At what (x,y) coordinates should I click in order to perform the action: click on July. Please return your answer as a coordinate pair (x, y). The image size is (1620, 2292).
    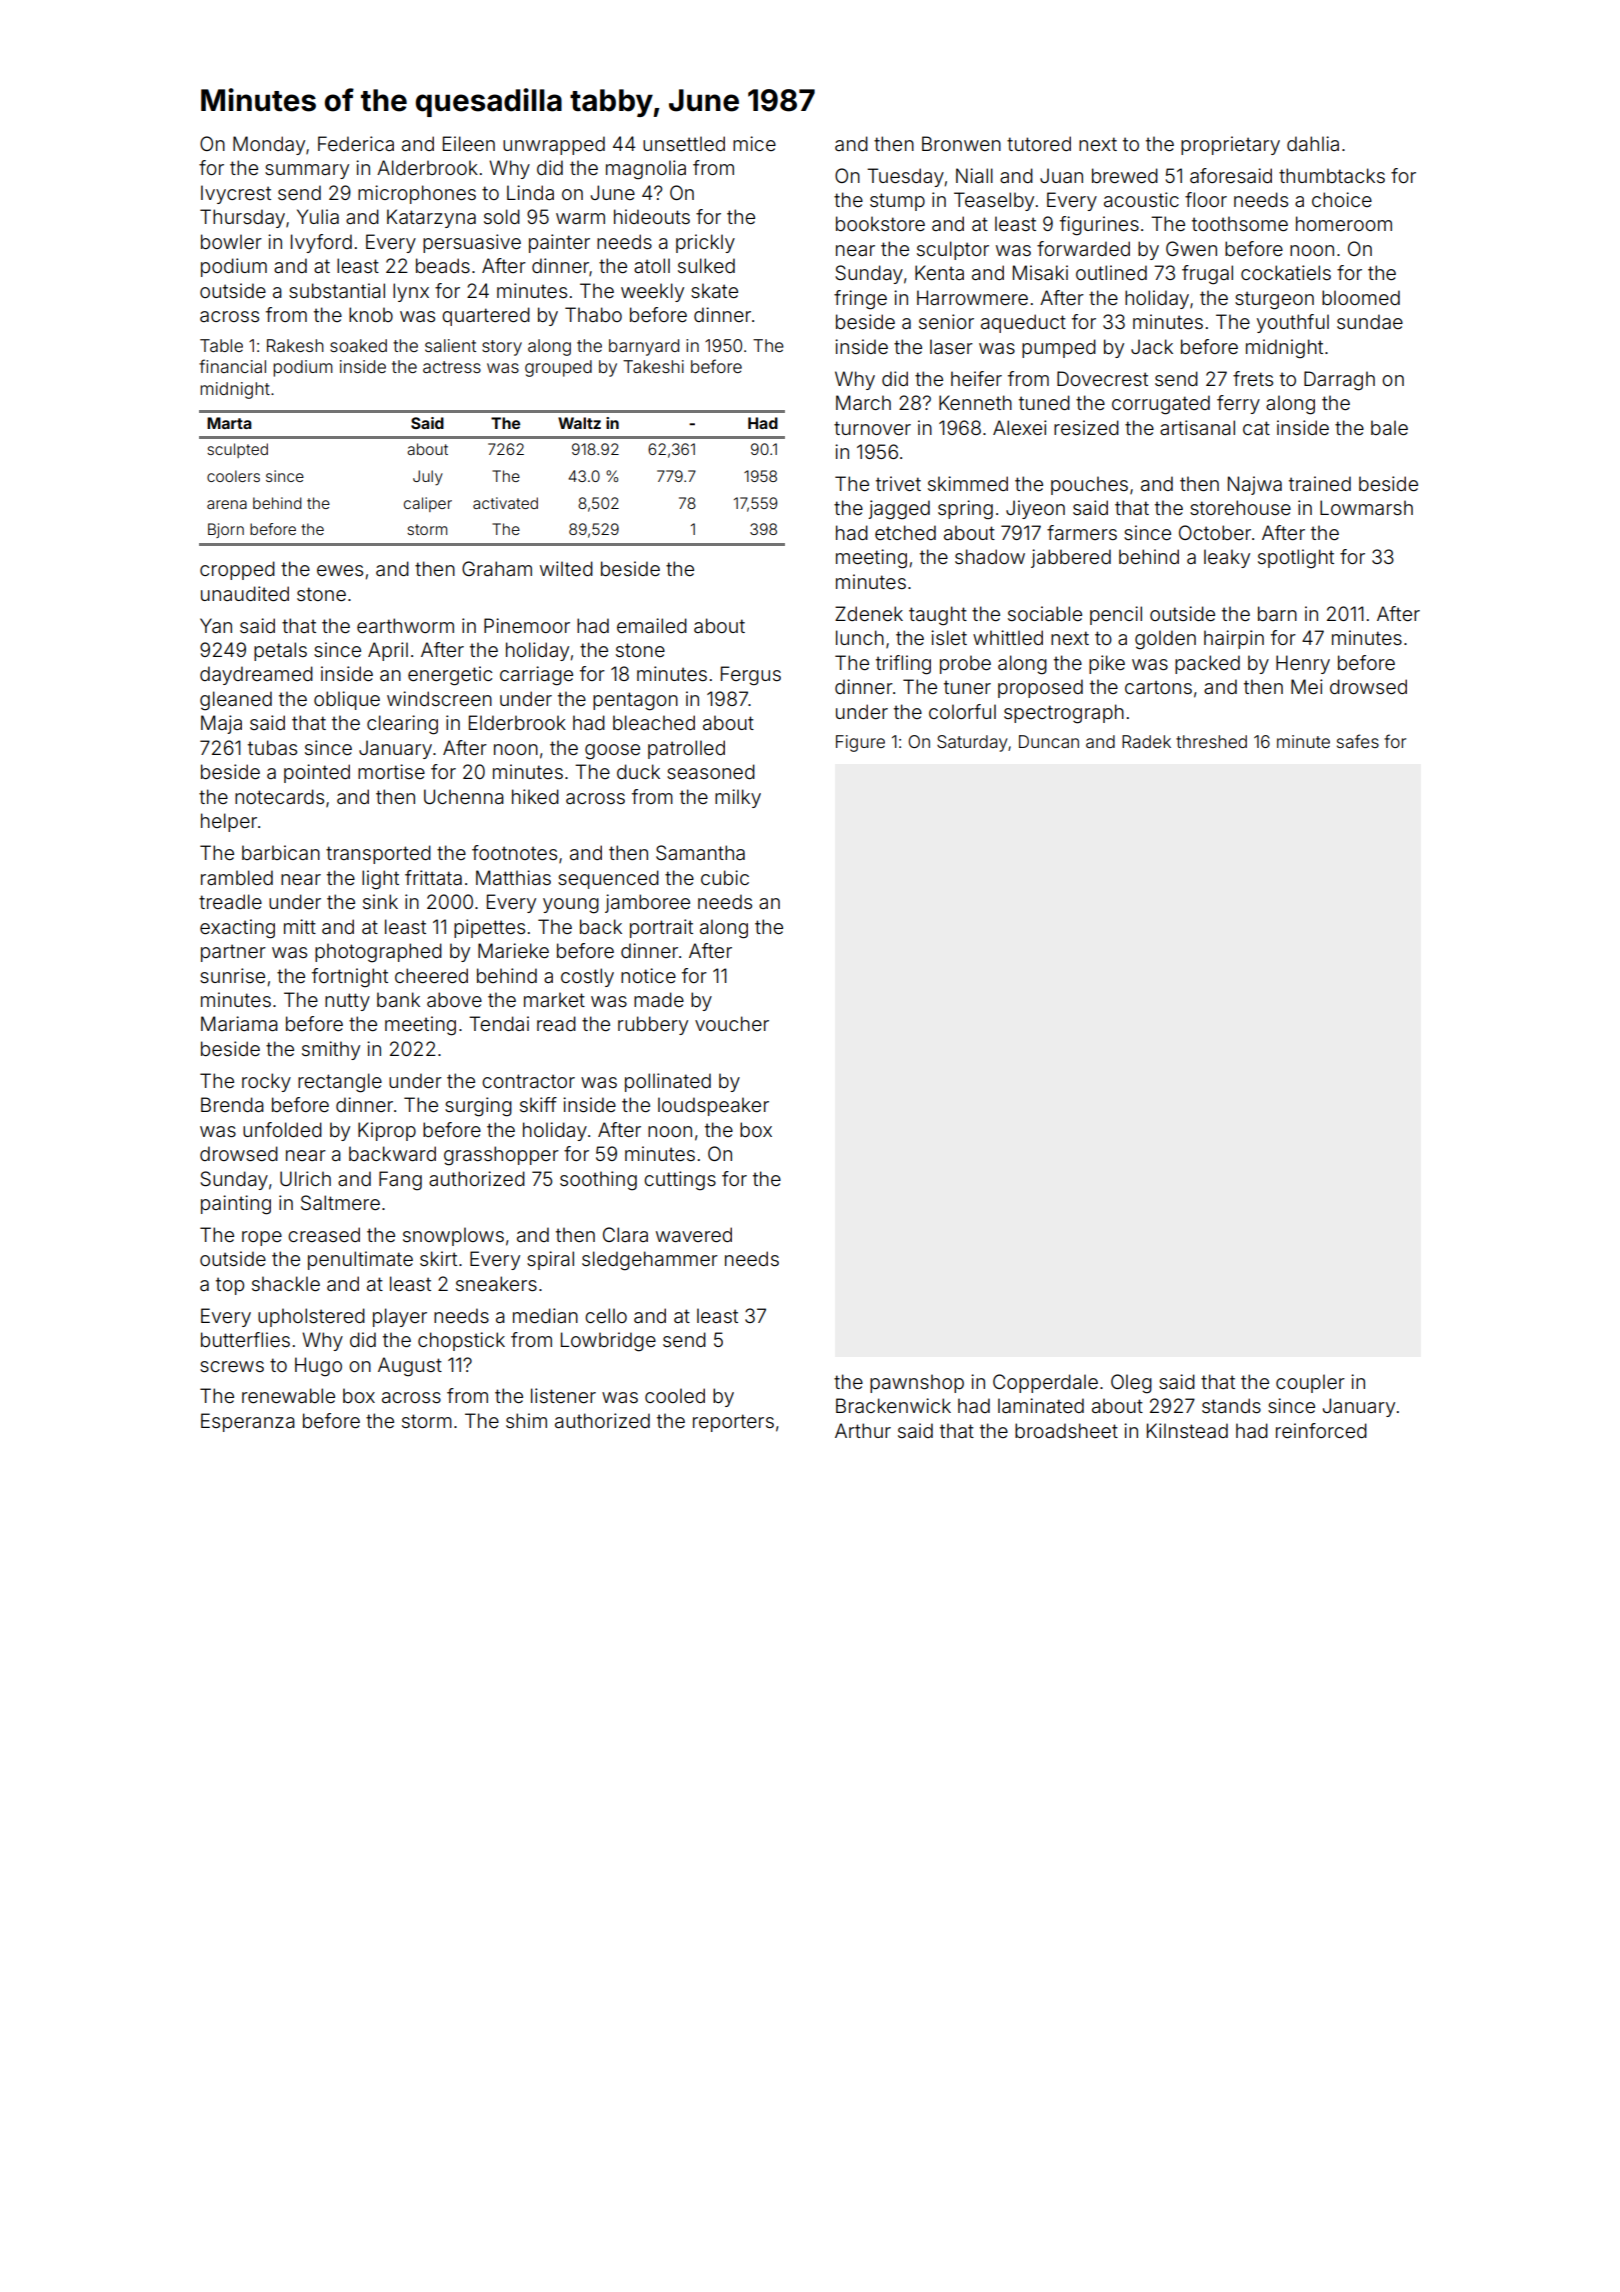
    Looking at the image, I should click on (428, 478).
